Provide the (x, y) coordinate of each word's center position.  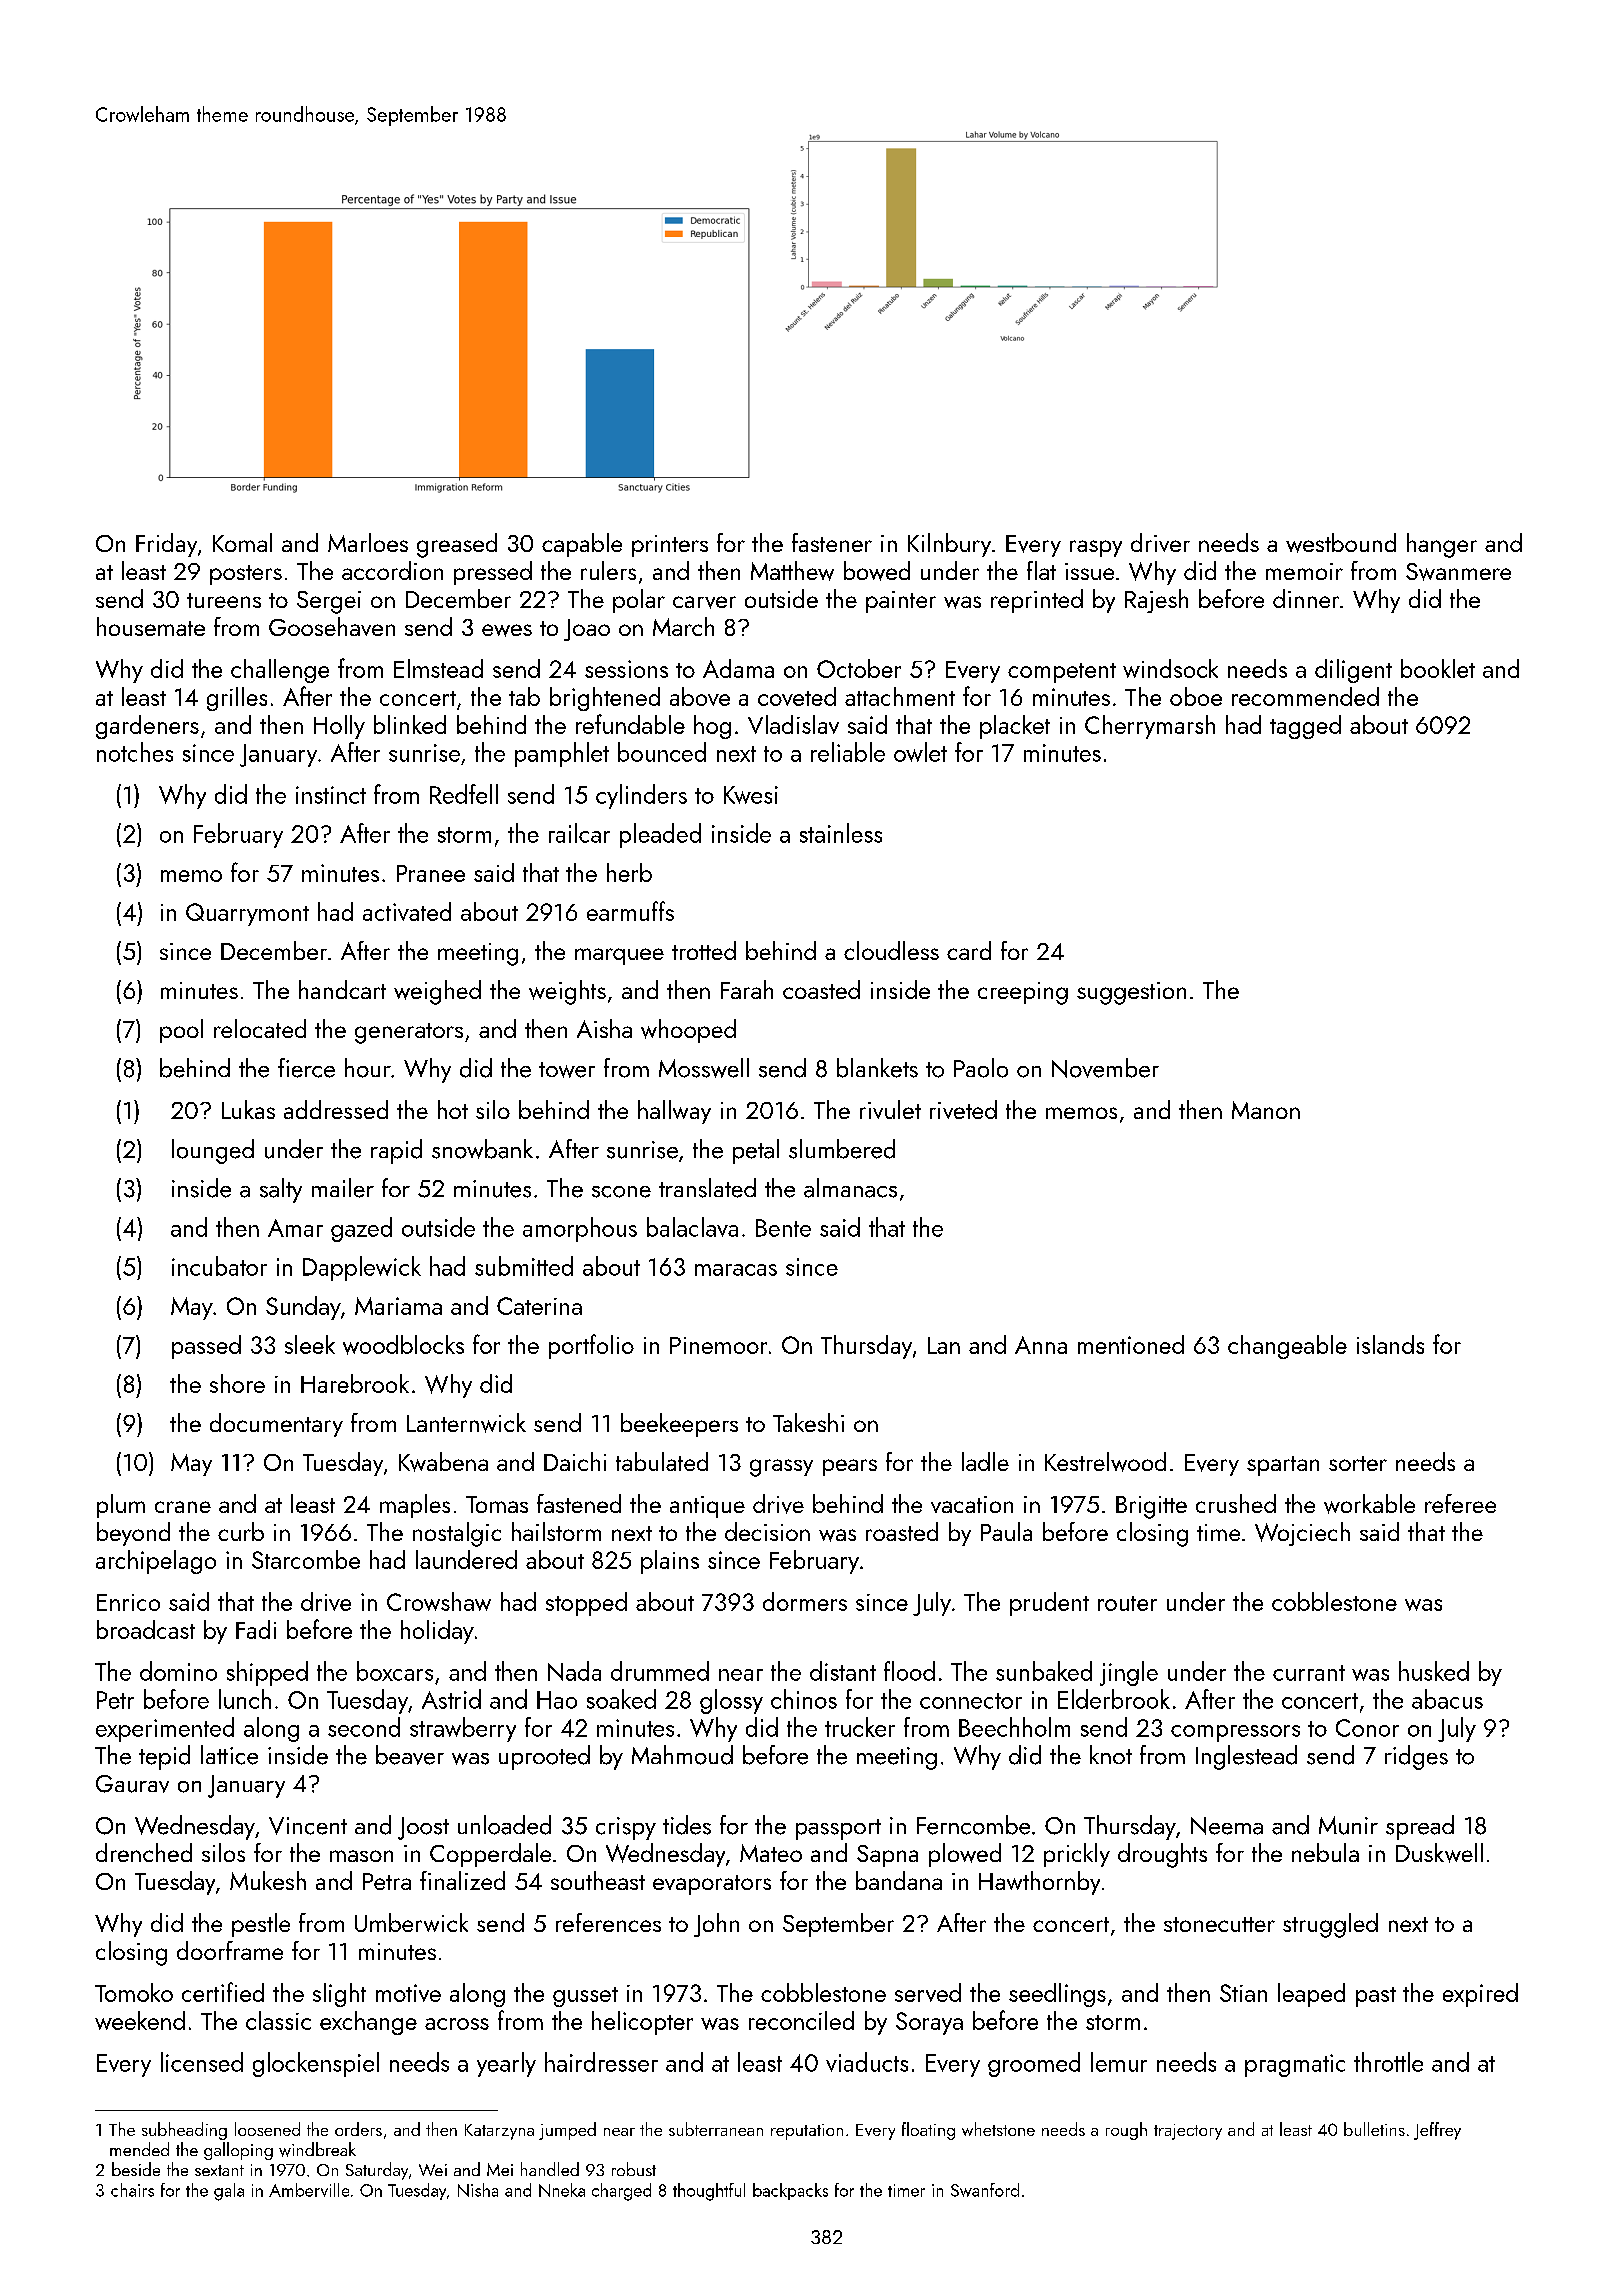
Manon (1266, 1110)
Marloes (368, 542)
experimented (165, 1729)
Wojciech (1302, 1534)
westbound (1341, 543)
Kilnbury (949, 545)
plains (670, 1562)
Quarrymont (247, 914)
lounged (213, 1151)
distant (843, 1671)
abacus (1447, 1699)
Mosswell (704, 1068)
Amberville (309, 2190)
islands (1390, 1344)
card (969, 950)
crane (183, 1507)
